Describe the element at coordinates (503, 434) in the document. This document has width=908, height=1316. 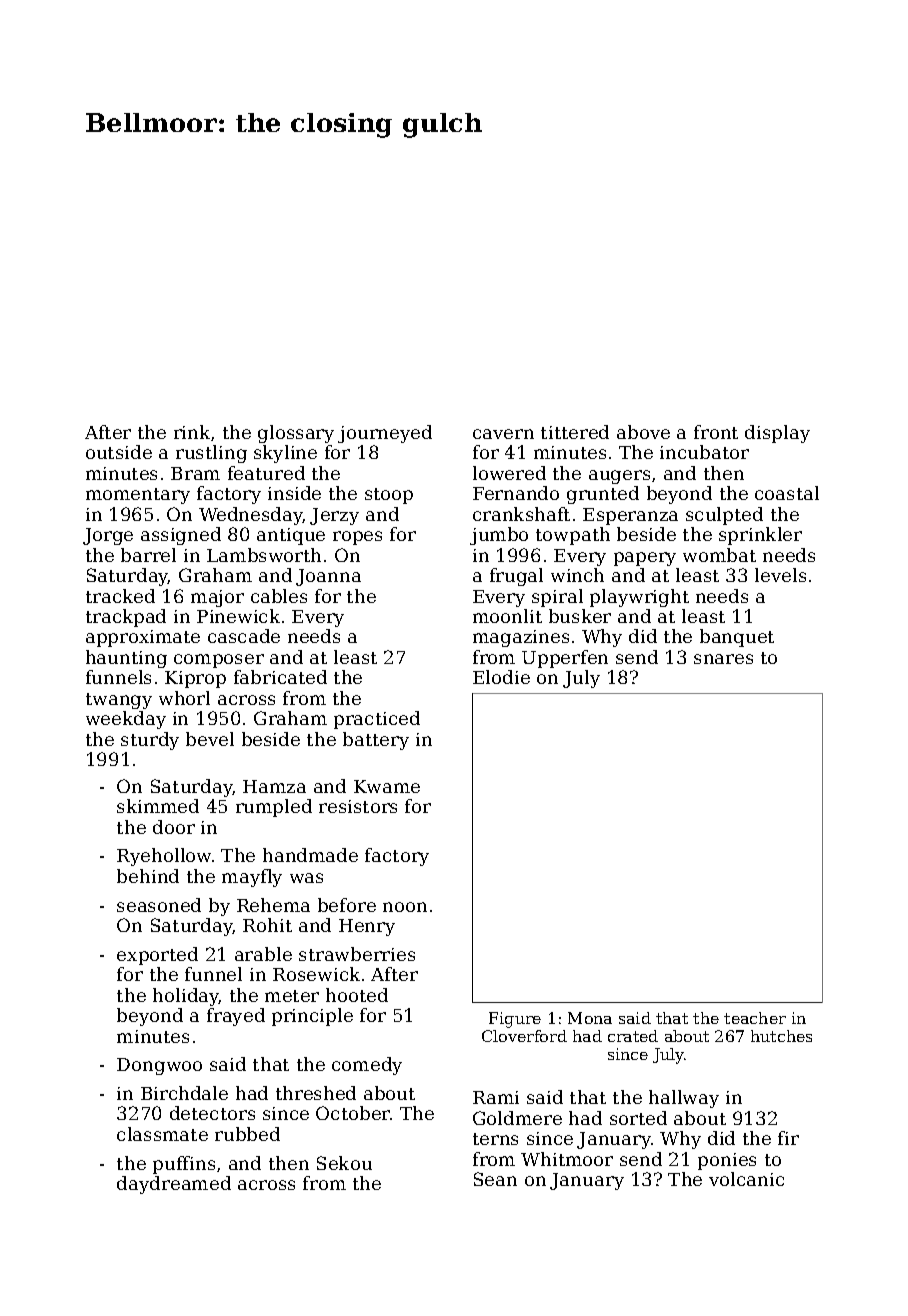
I see `cavern` at that location.
